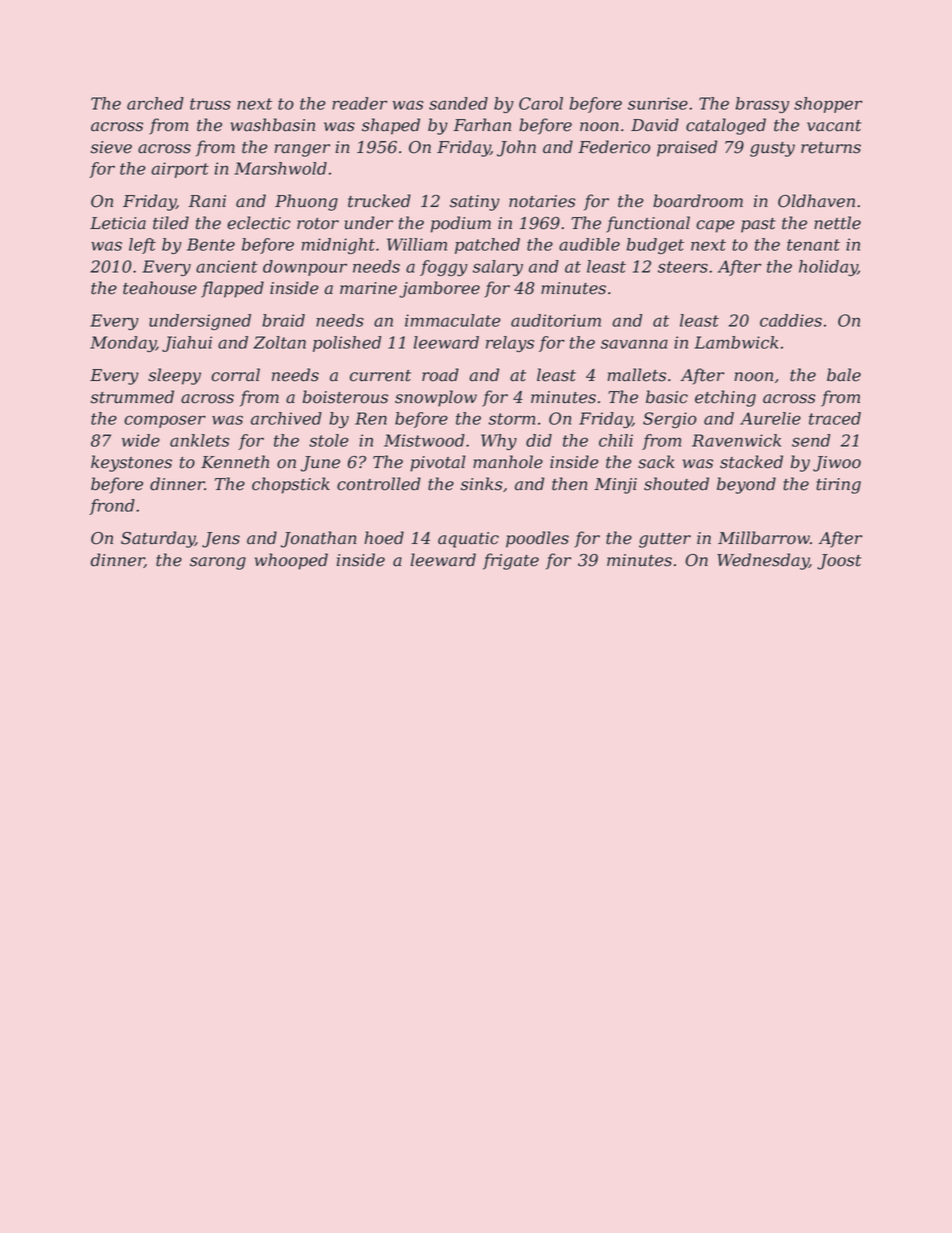 The height and width of the document is (1233, 952). I want to click on airport, so click(180, 170).
